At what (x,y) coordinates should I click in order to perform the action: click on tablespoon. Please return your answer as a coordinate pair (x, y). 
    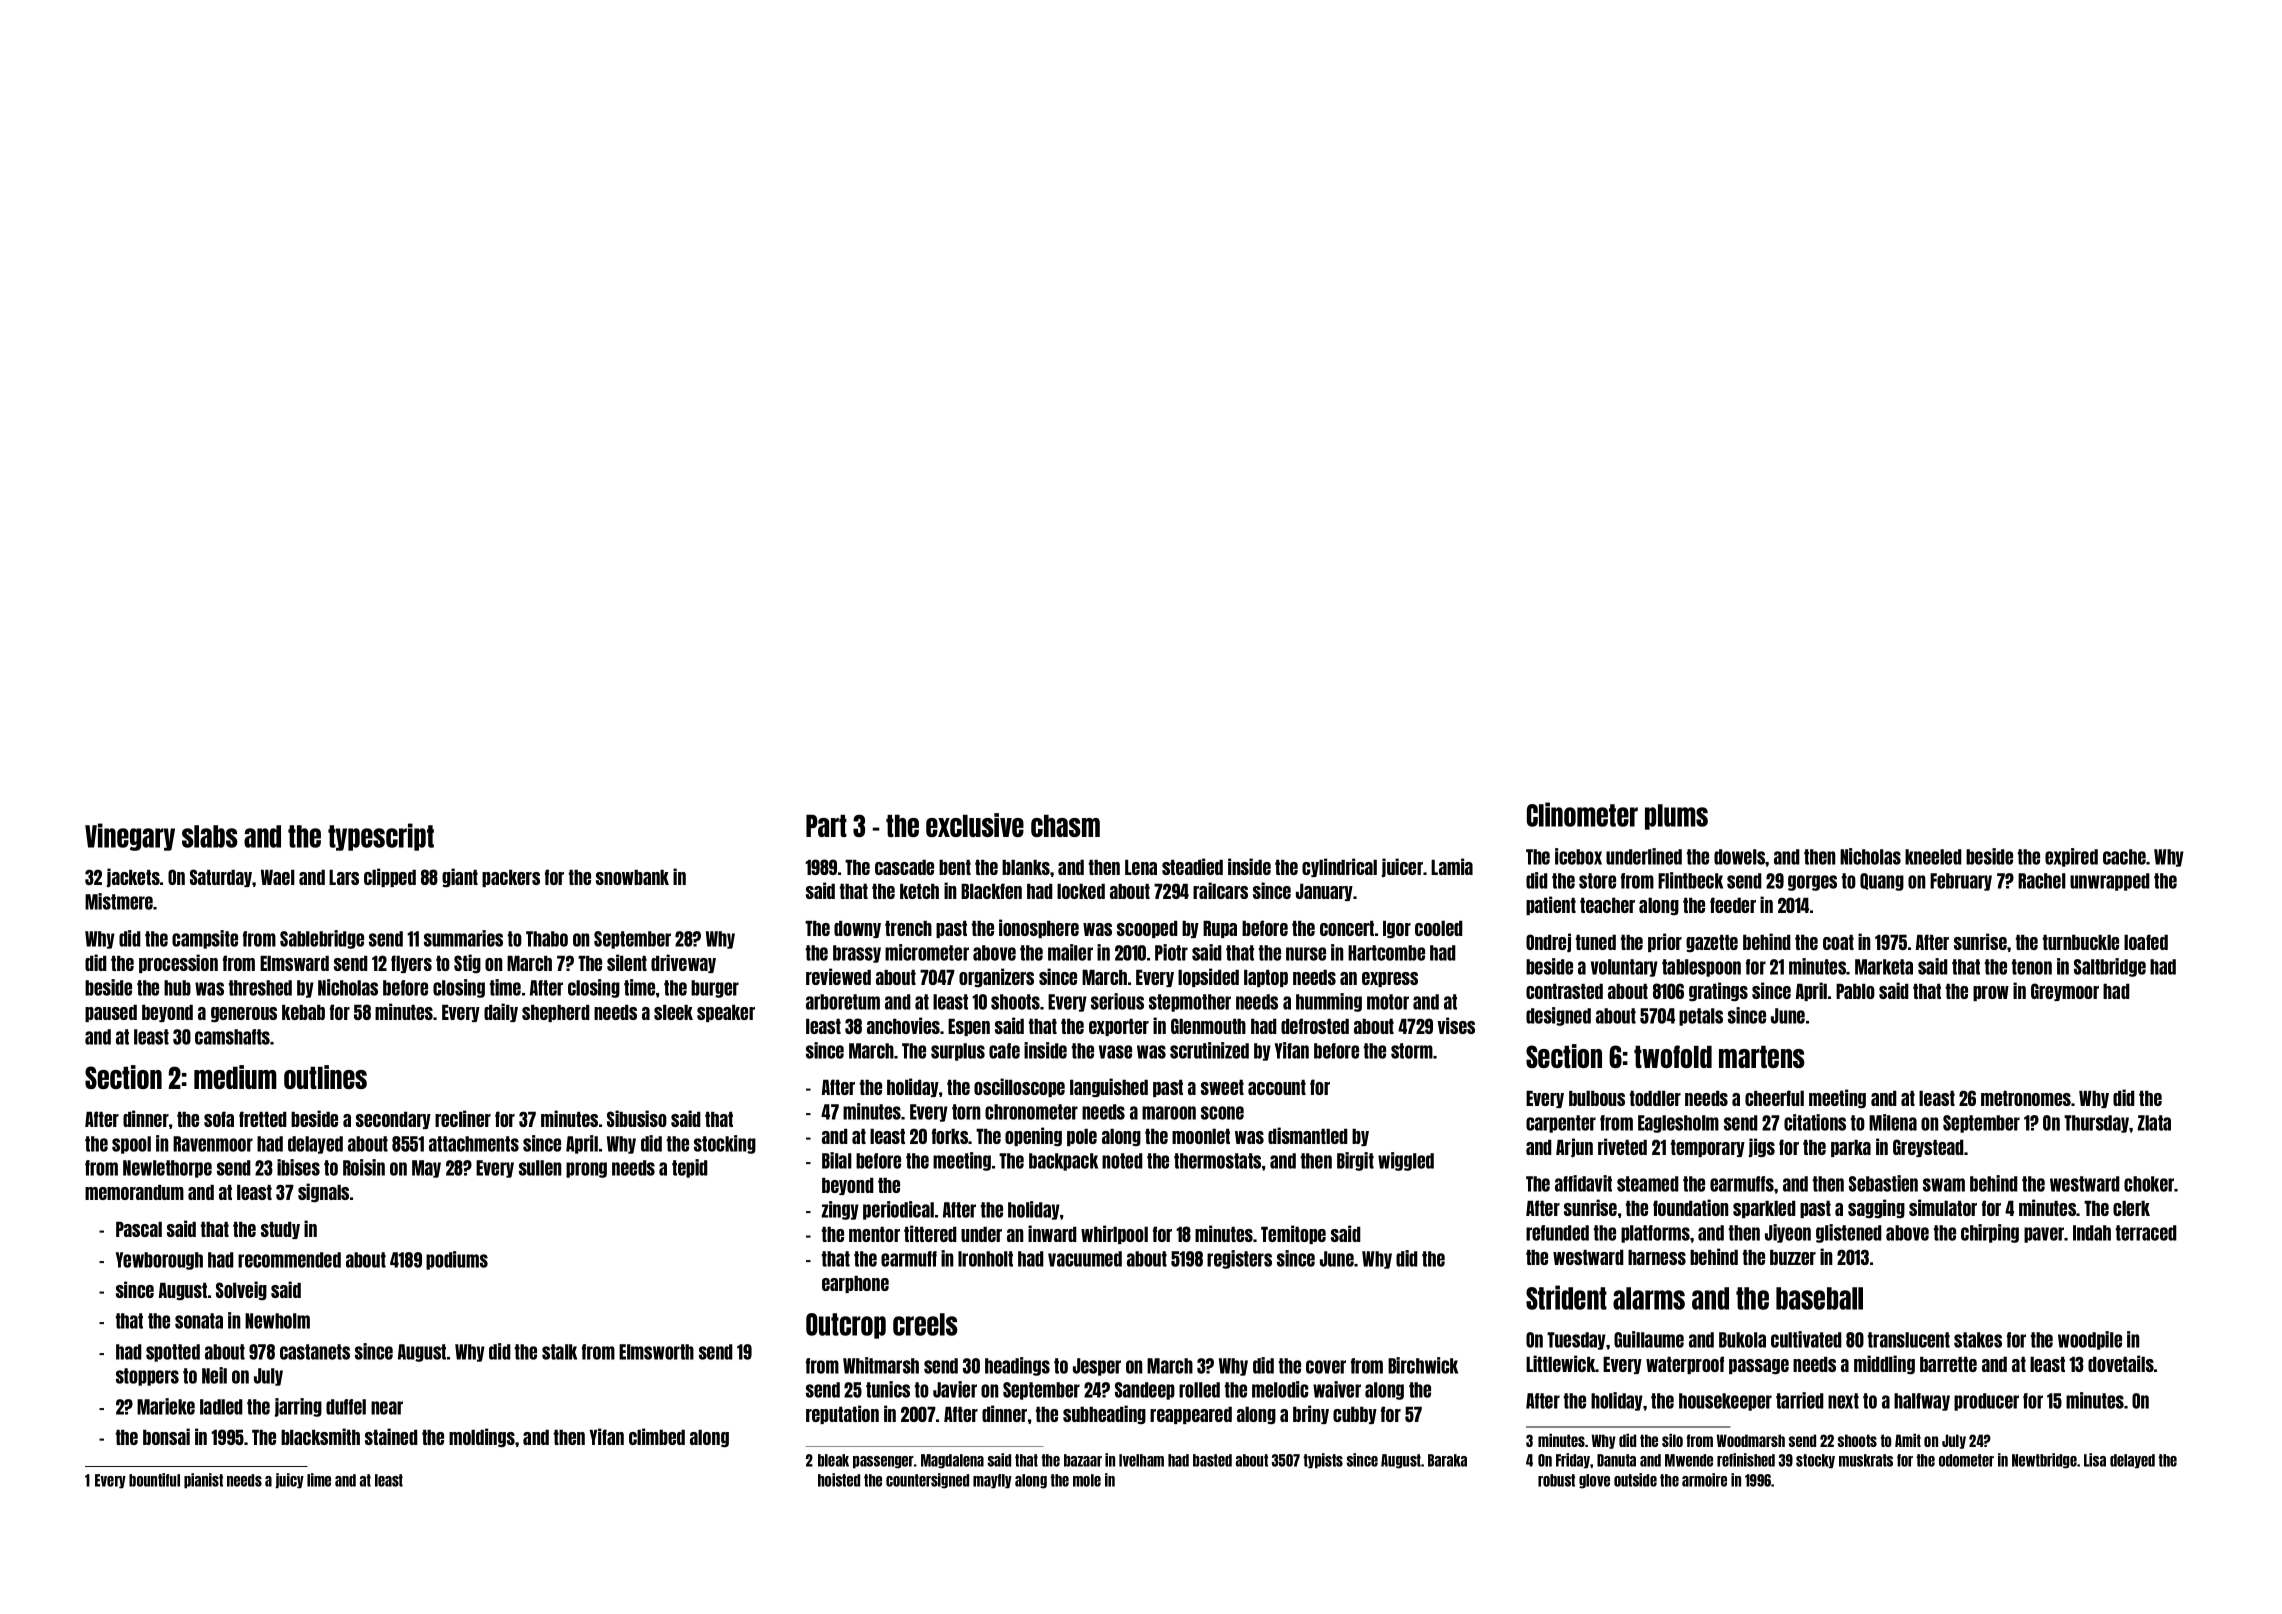
    Looking at the image, I should click on (1701, 968).
